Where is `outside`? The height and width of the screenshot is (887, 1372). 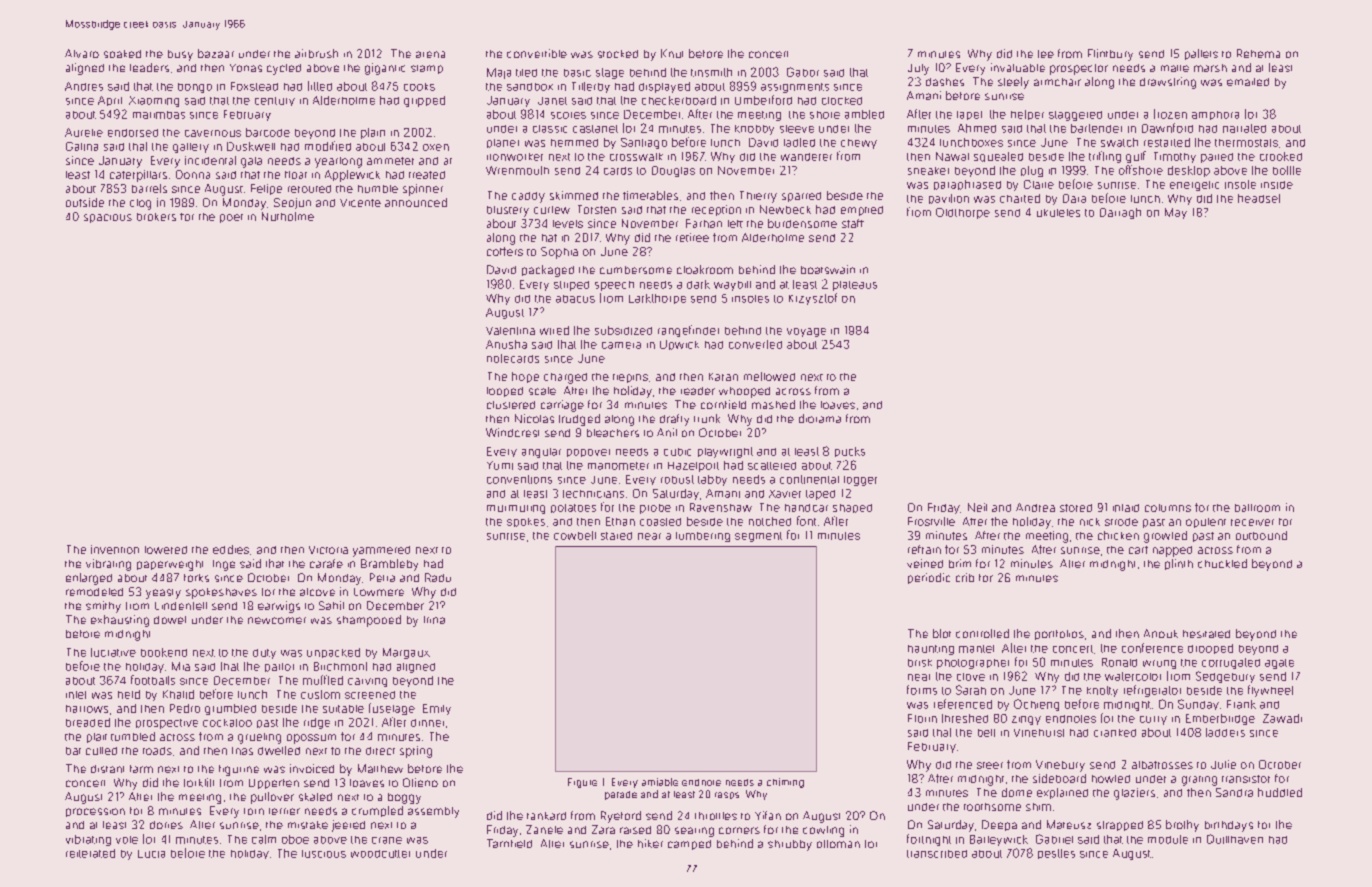 outside is located at coordinates (85, 202).
